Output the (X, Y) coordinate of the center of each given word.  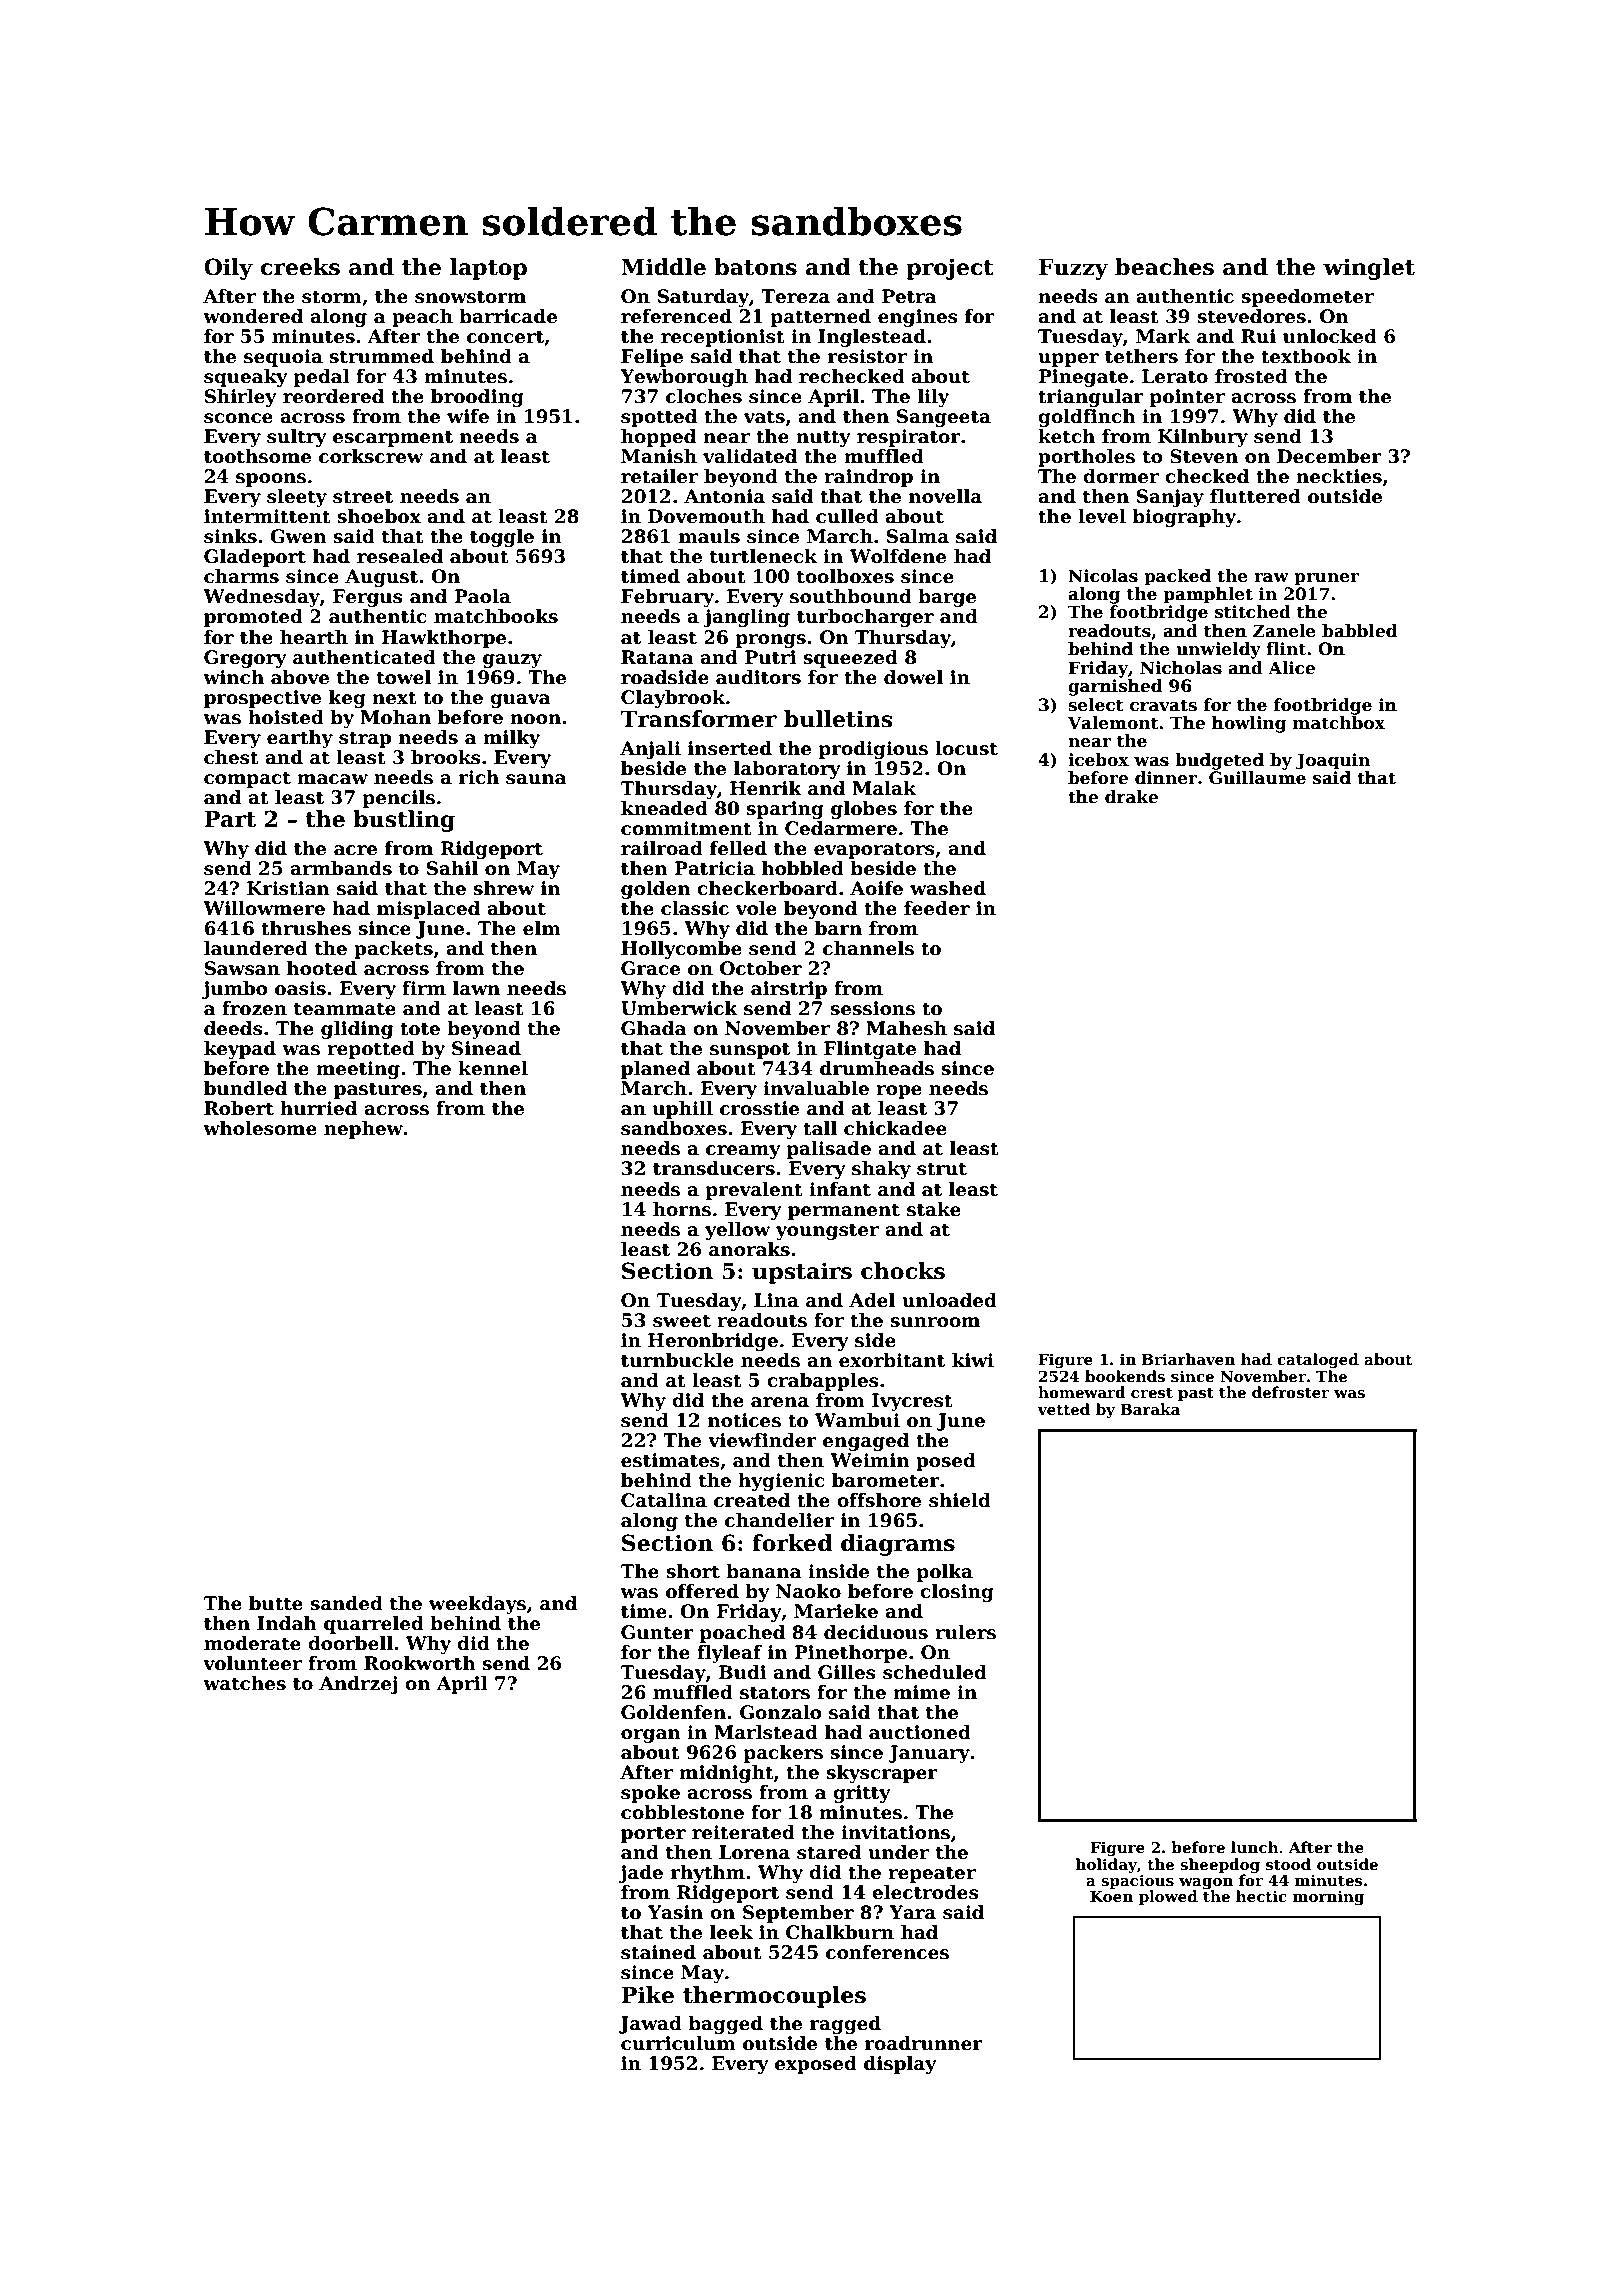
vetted (1063, 1409)
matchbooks (496, 616)
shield (960, 1500)
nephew (363, 1130)
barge (947, 598)
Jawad (650, 2025)
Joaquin (1333, 761)
